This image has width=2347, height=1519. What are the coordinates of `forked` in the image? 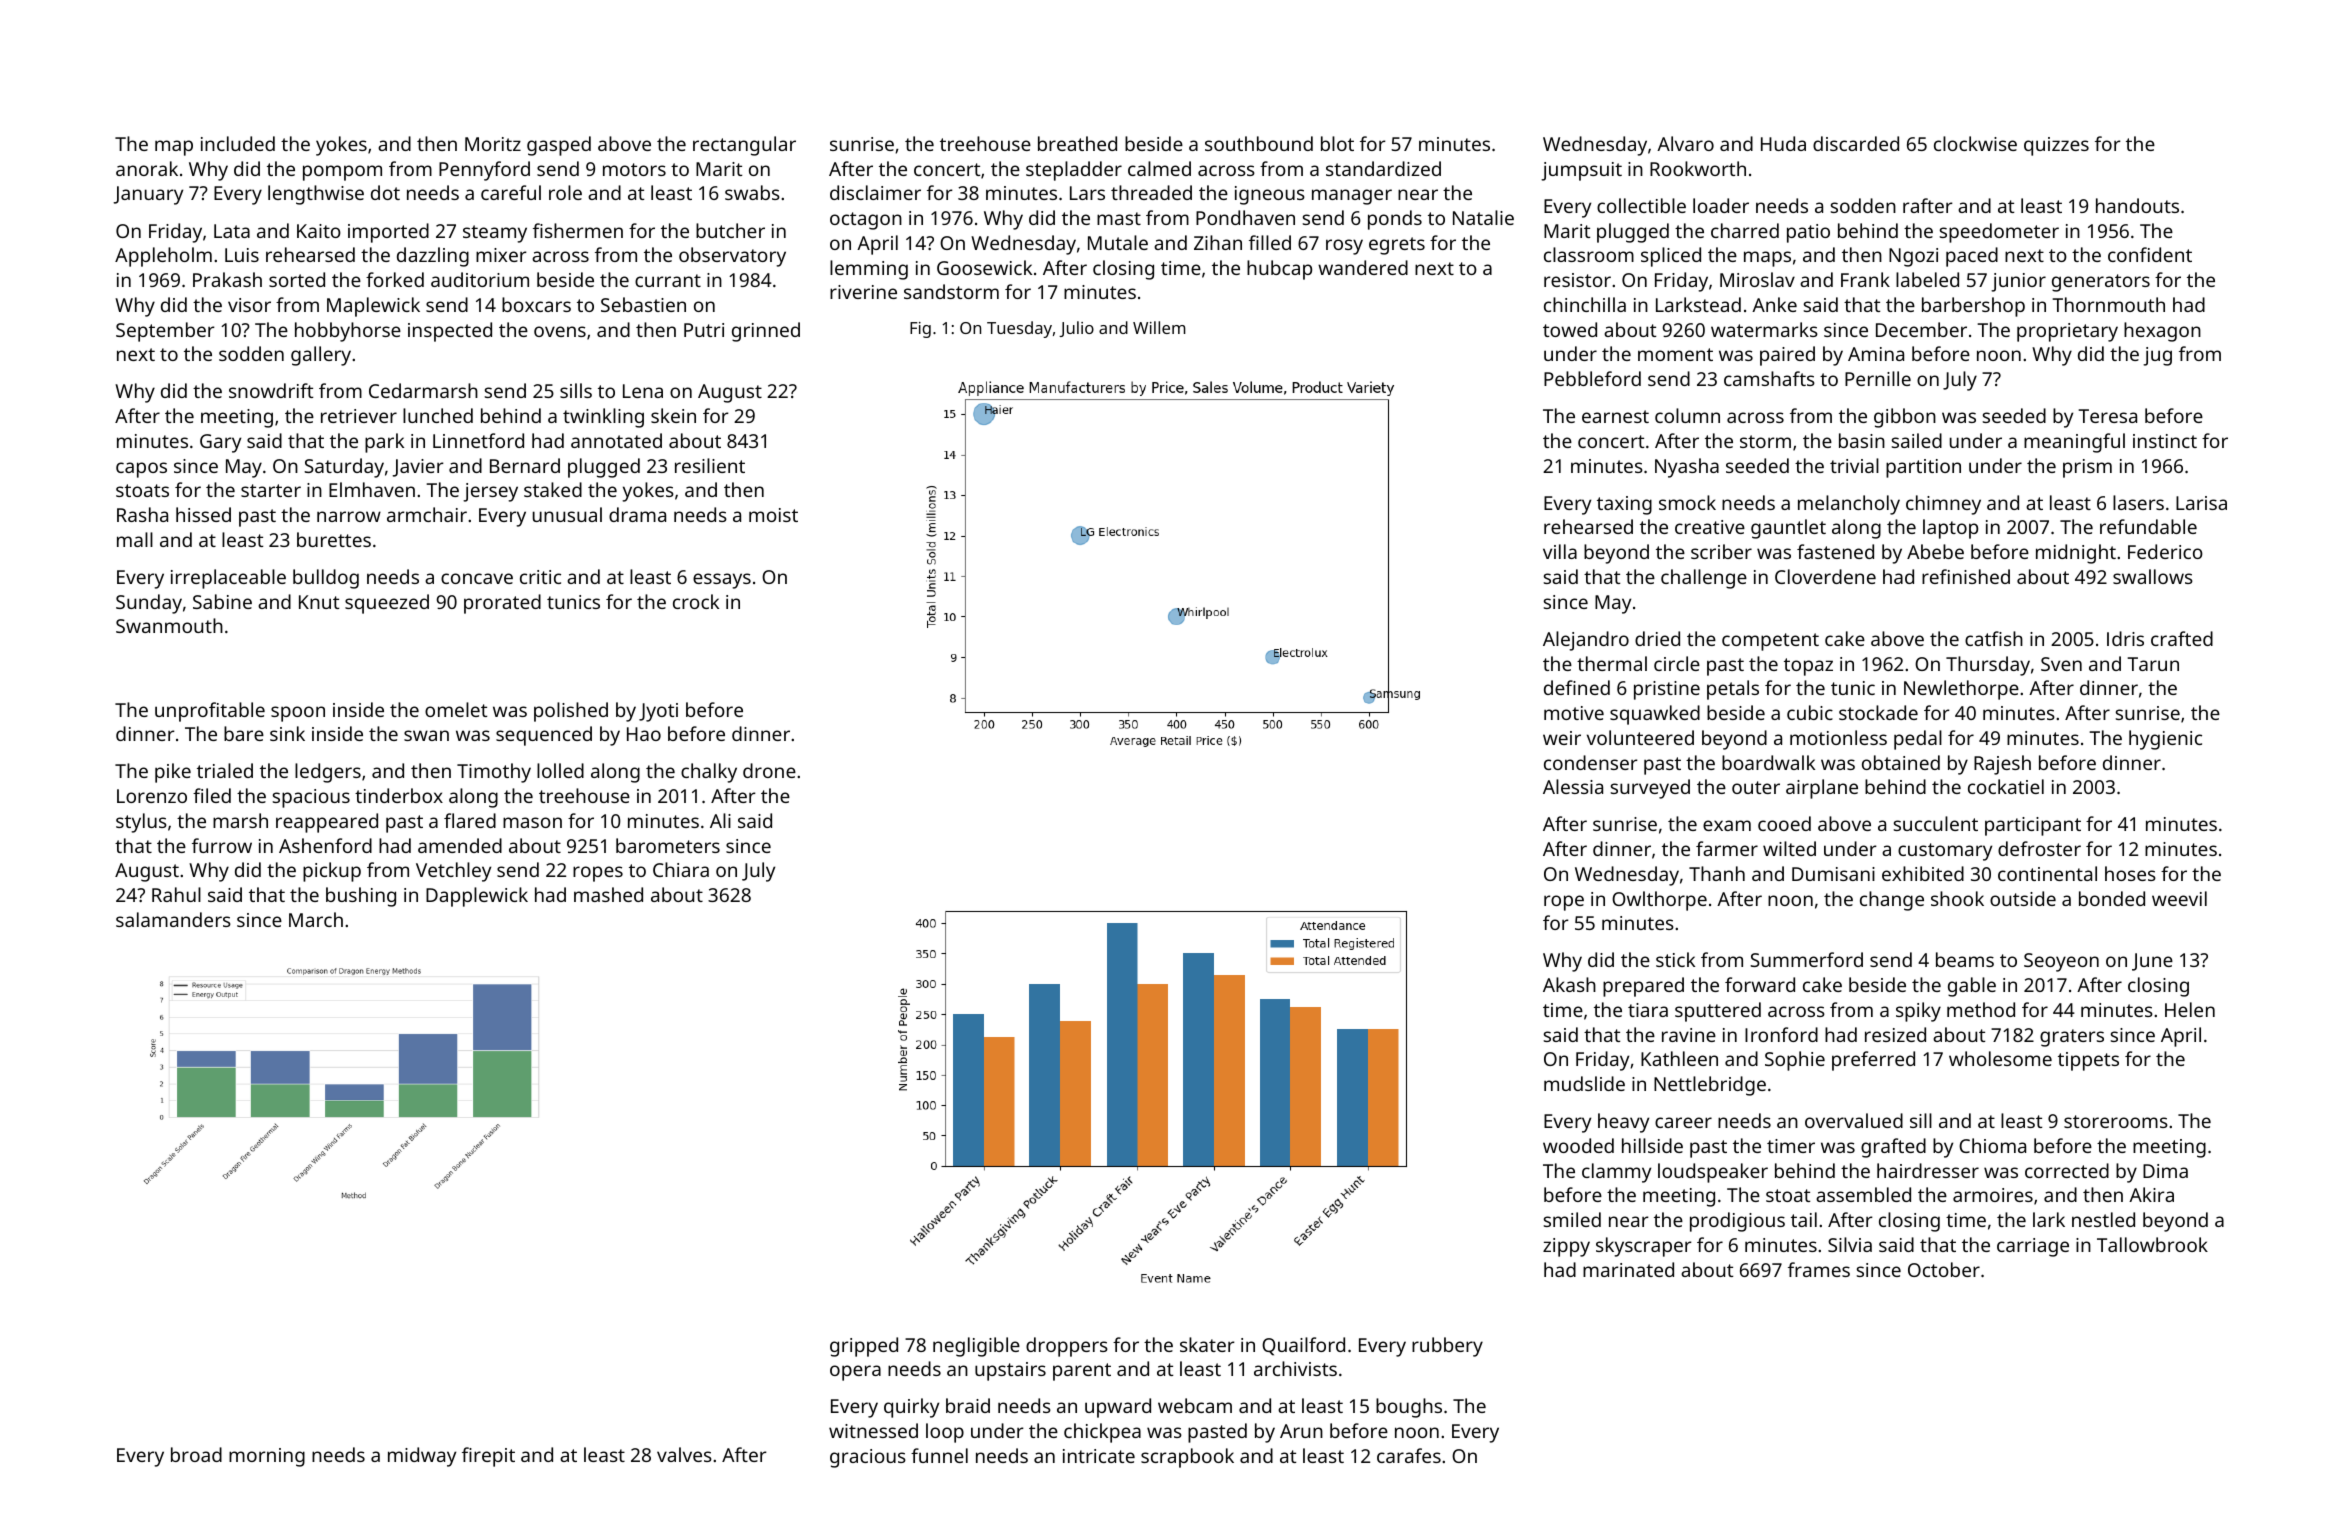 It's located at (395, 279).
